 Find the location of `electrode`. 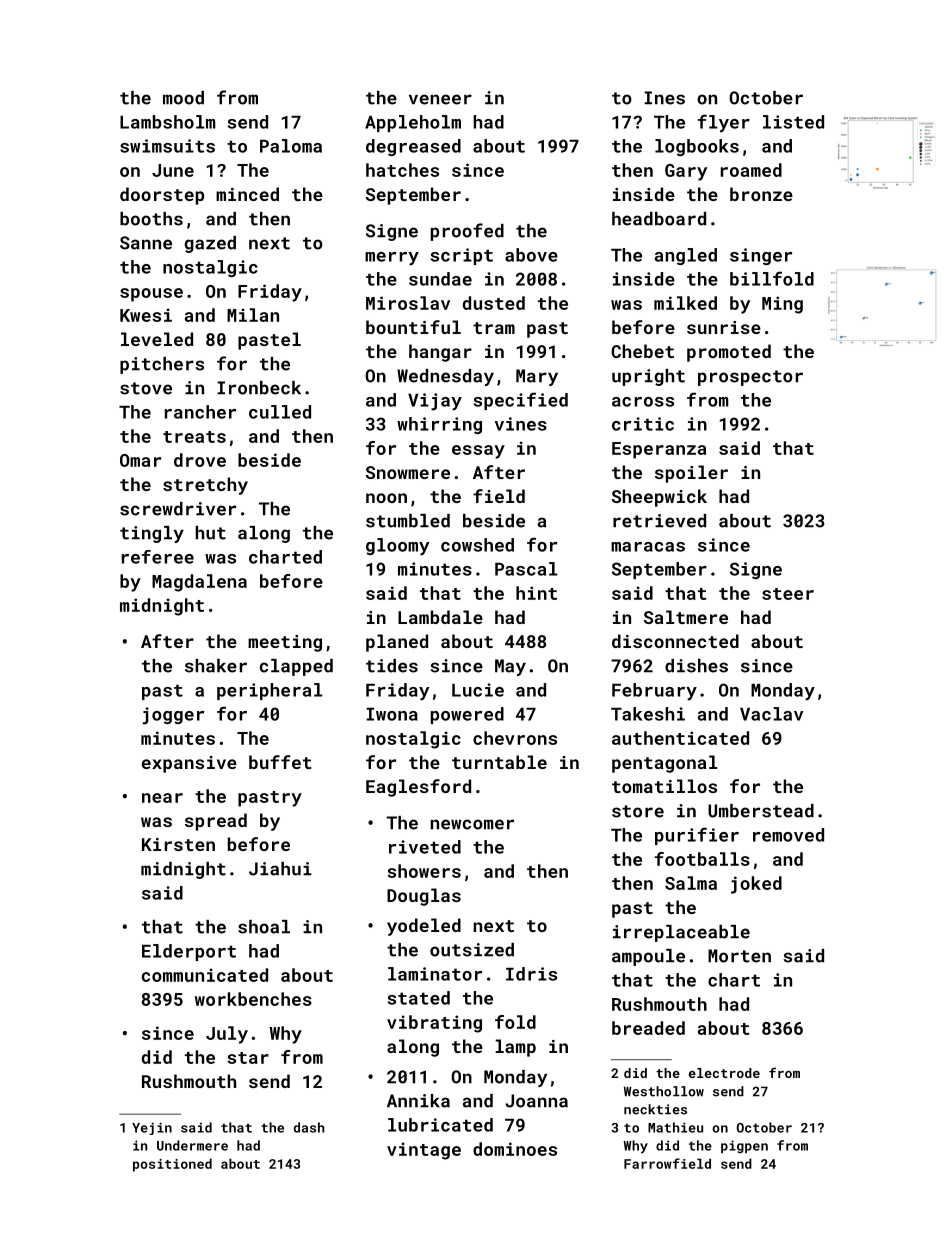

electrode is located at coordinates (724, 1073).
